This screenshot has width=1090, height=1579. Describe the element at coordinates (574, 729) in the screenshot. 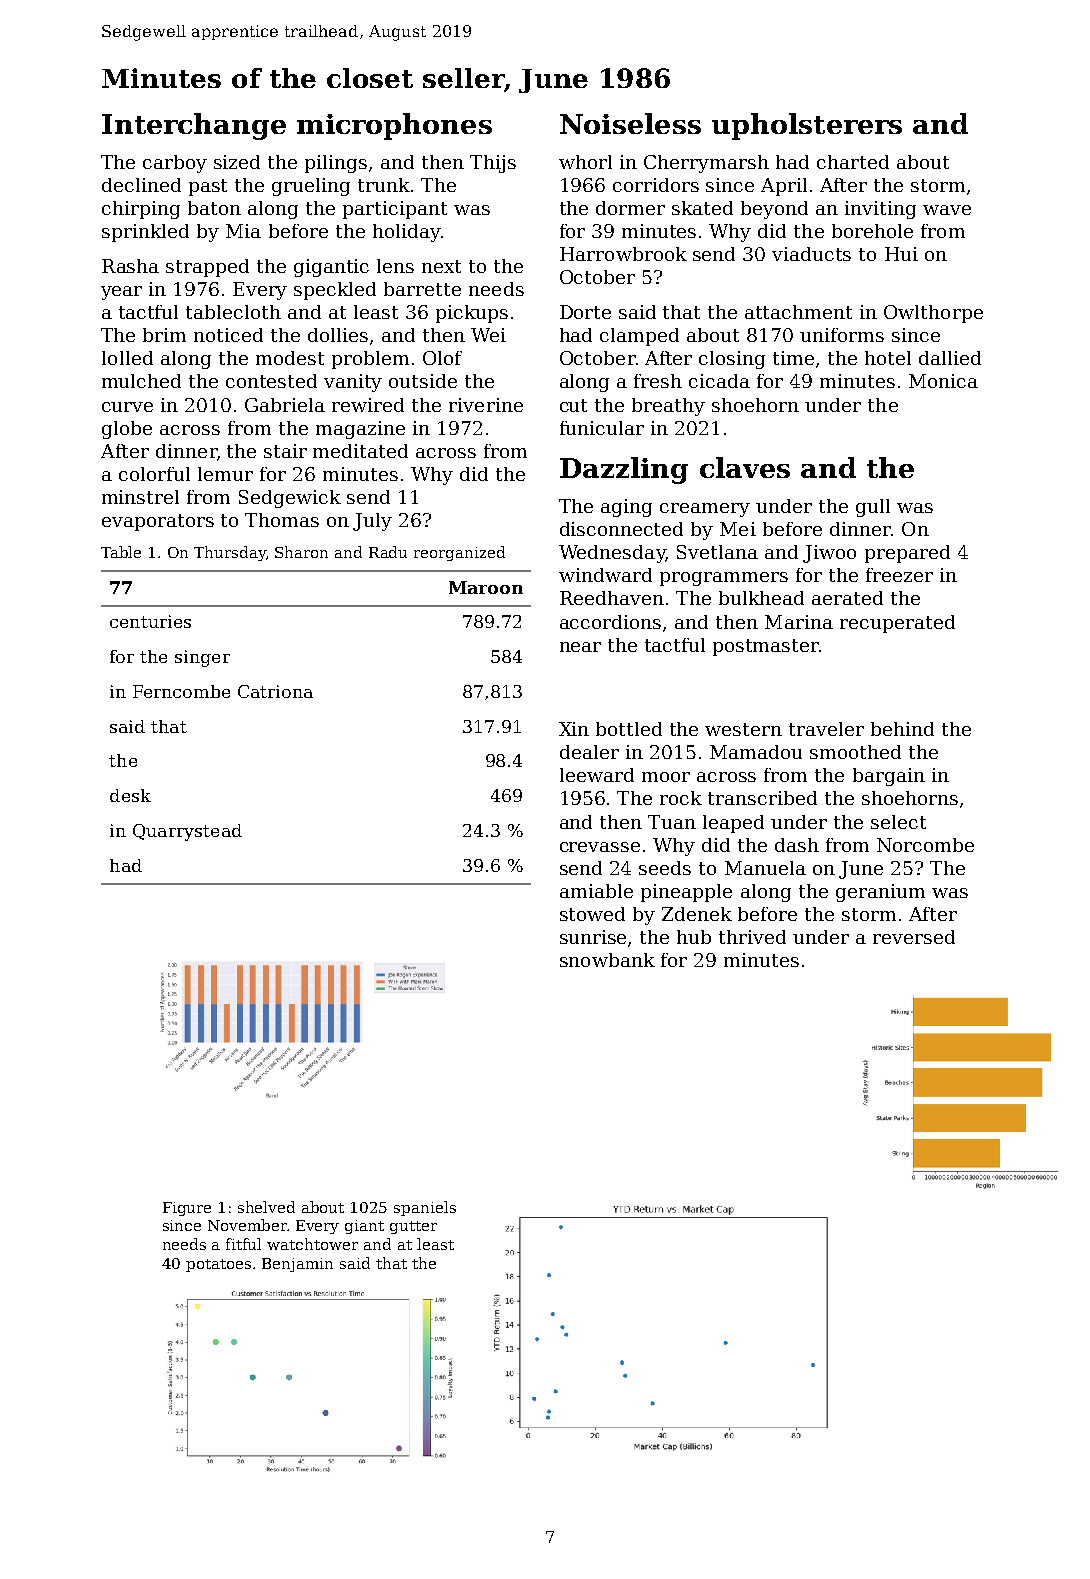

I see `Xin` at that location.
